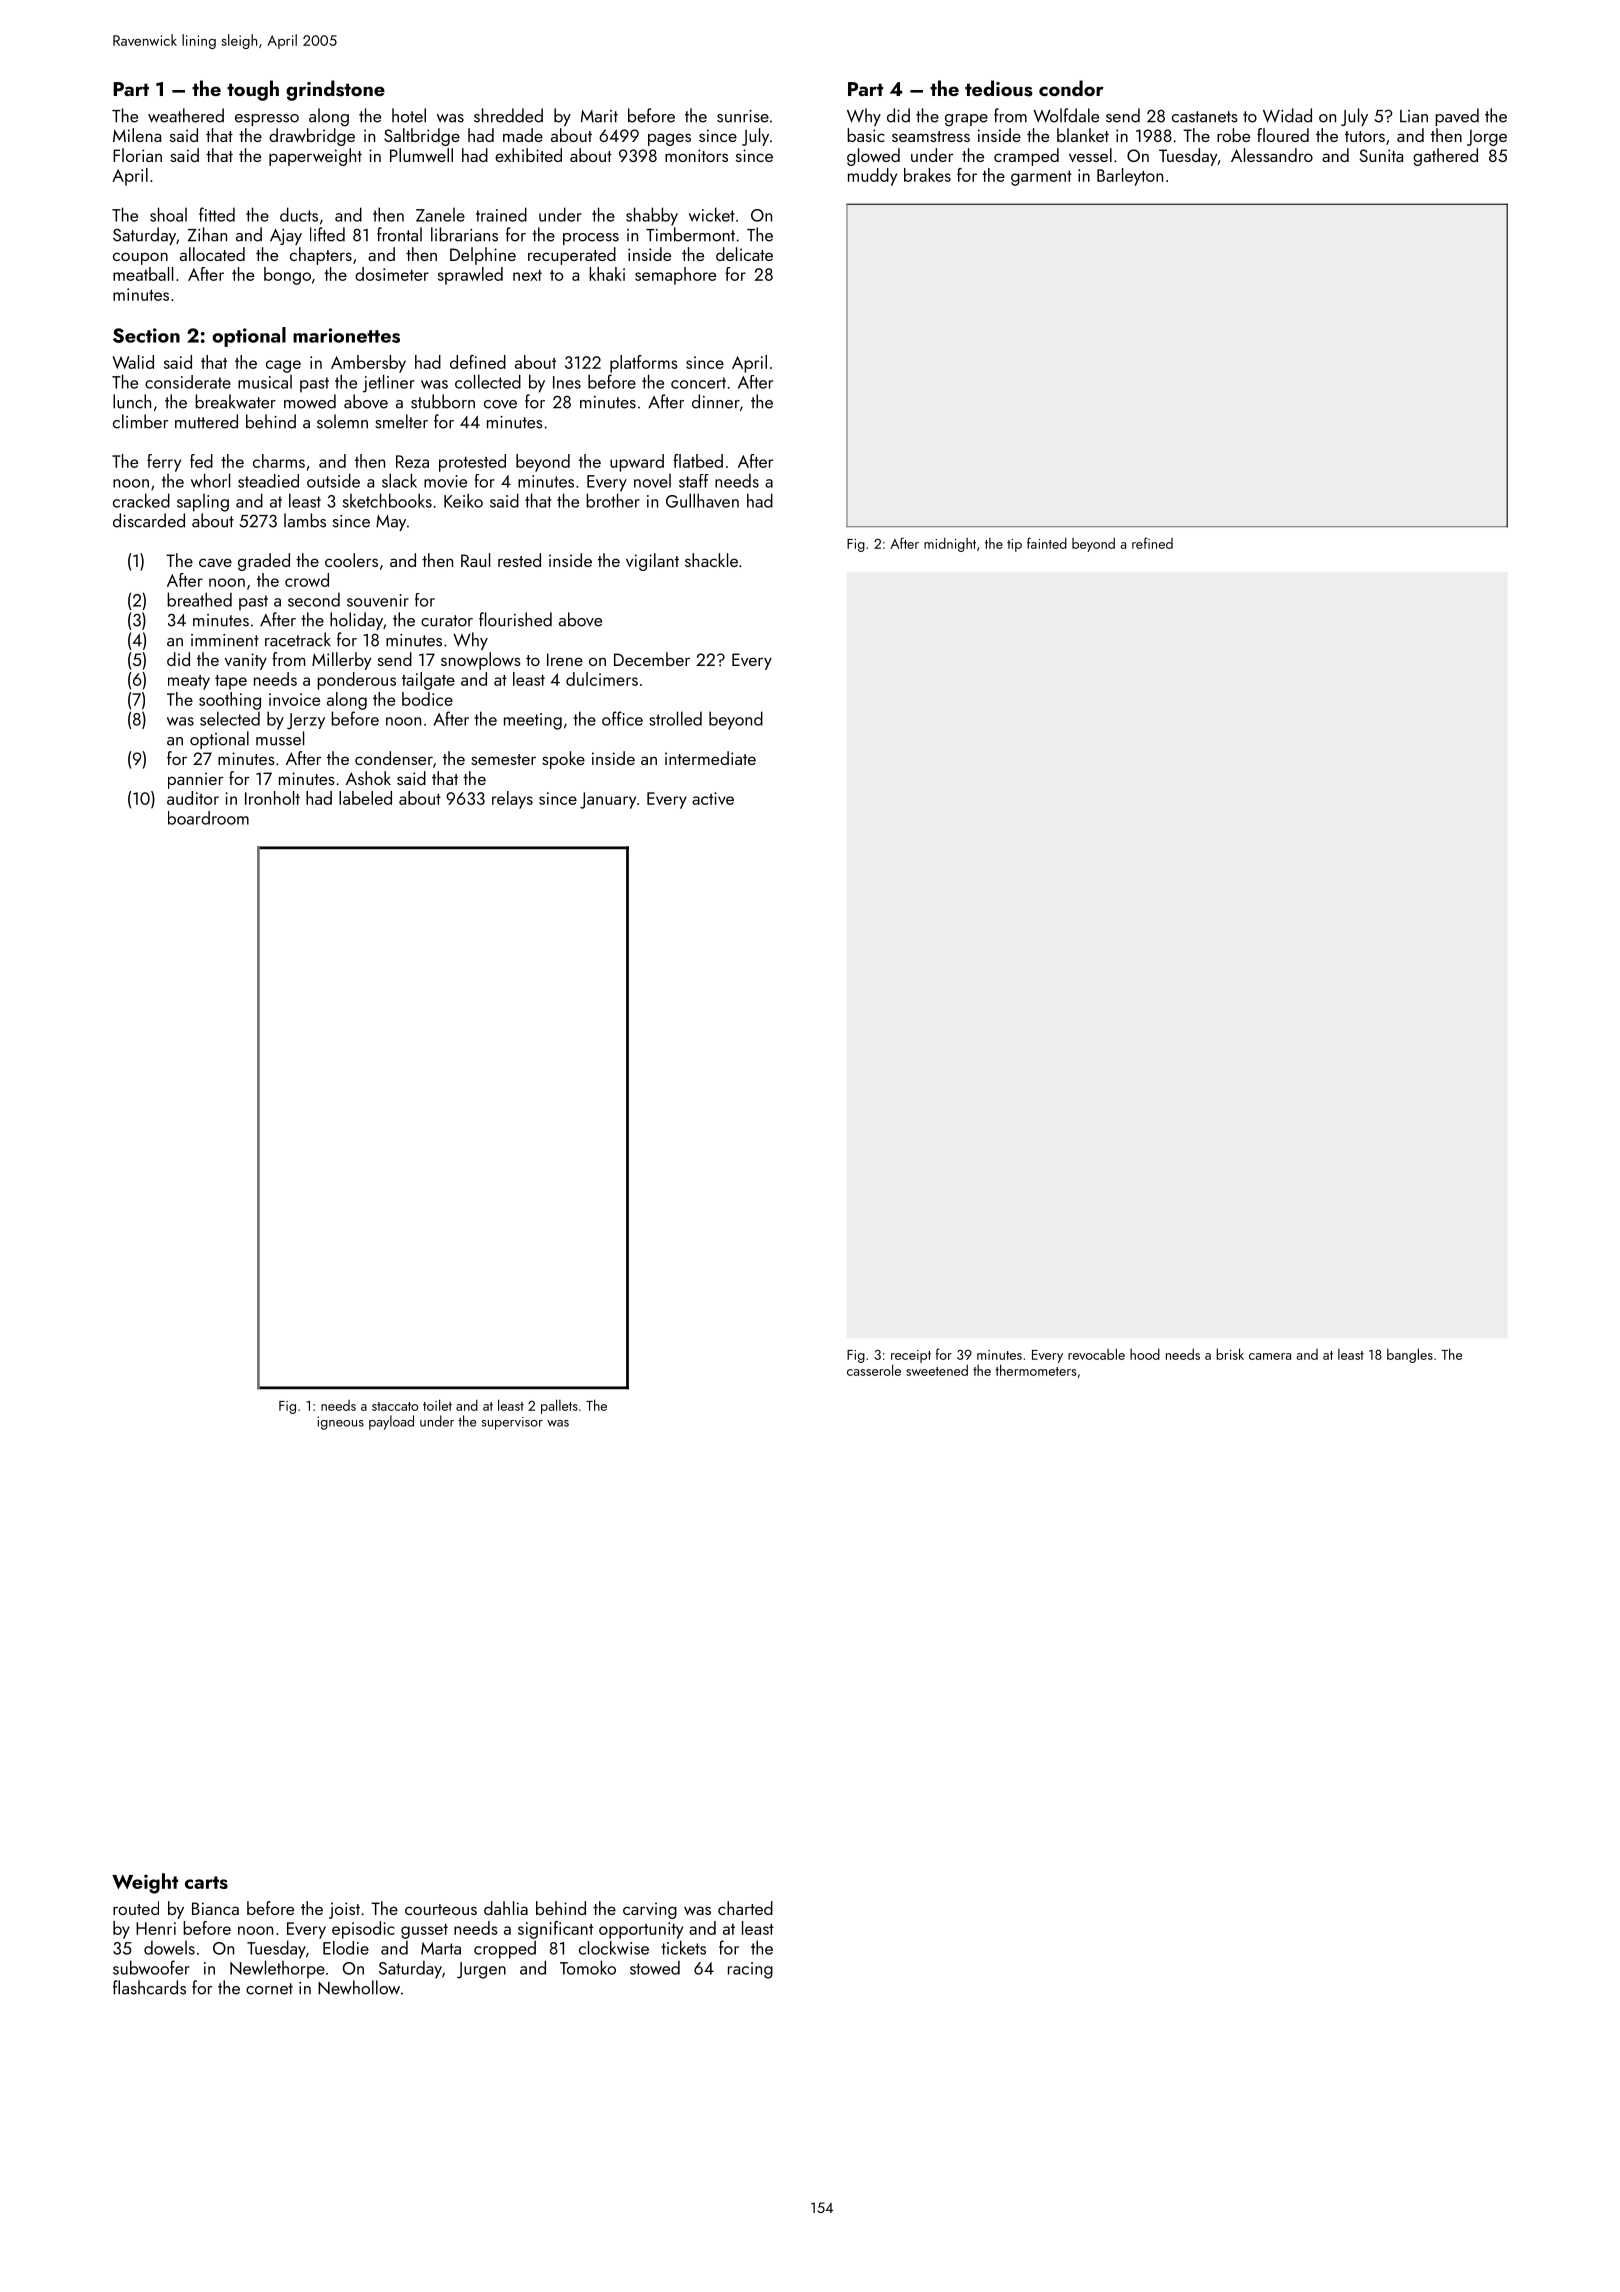 This document has height=2292, width=1620. I want to click on brisk, so click(1230, 1354).
